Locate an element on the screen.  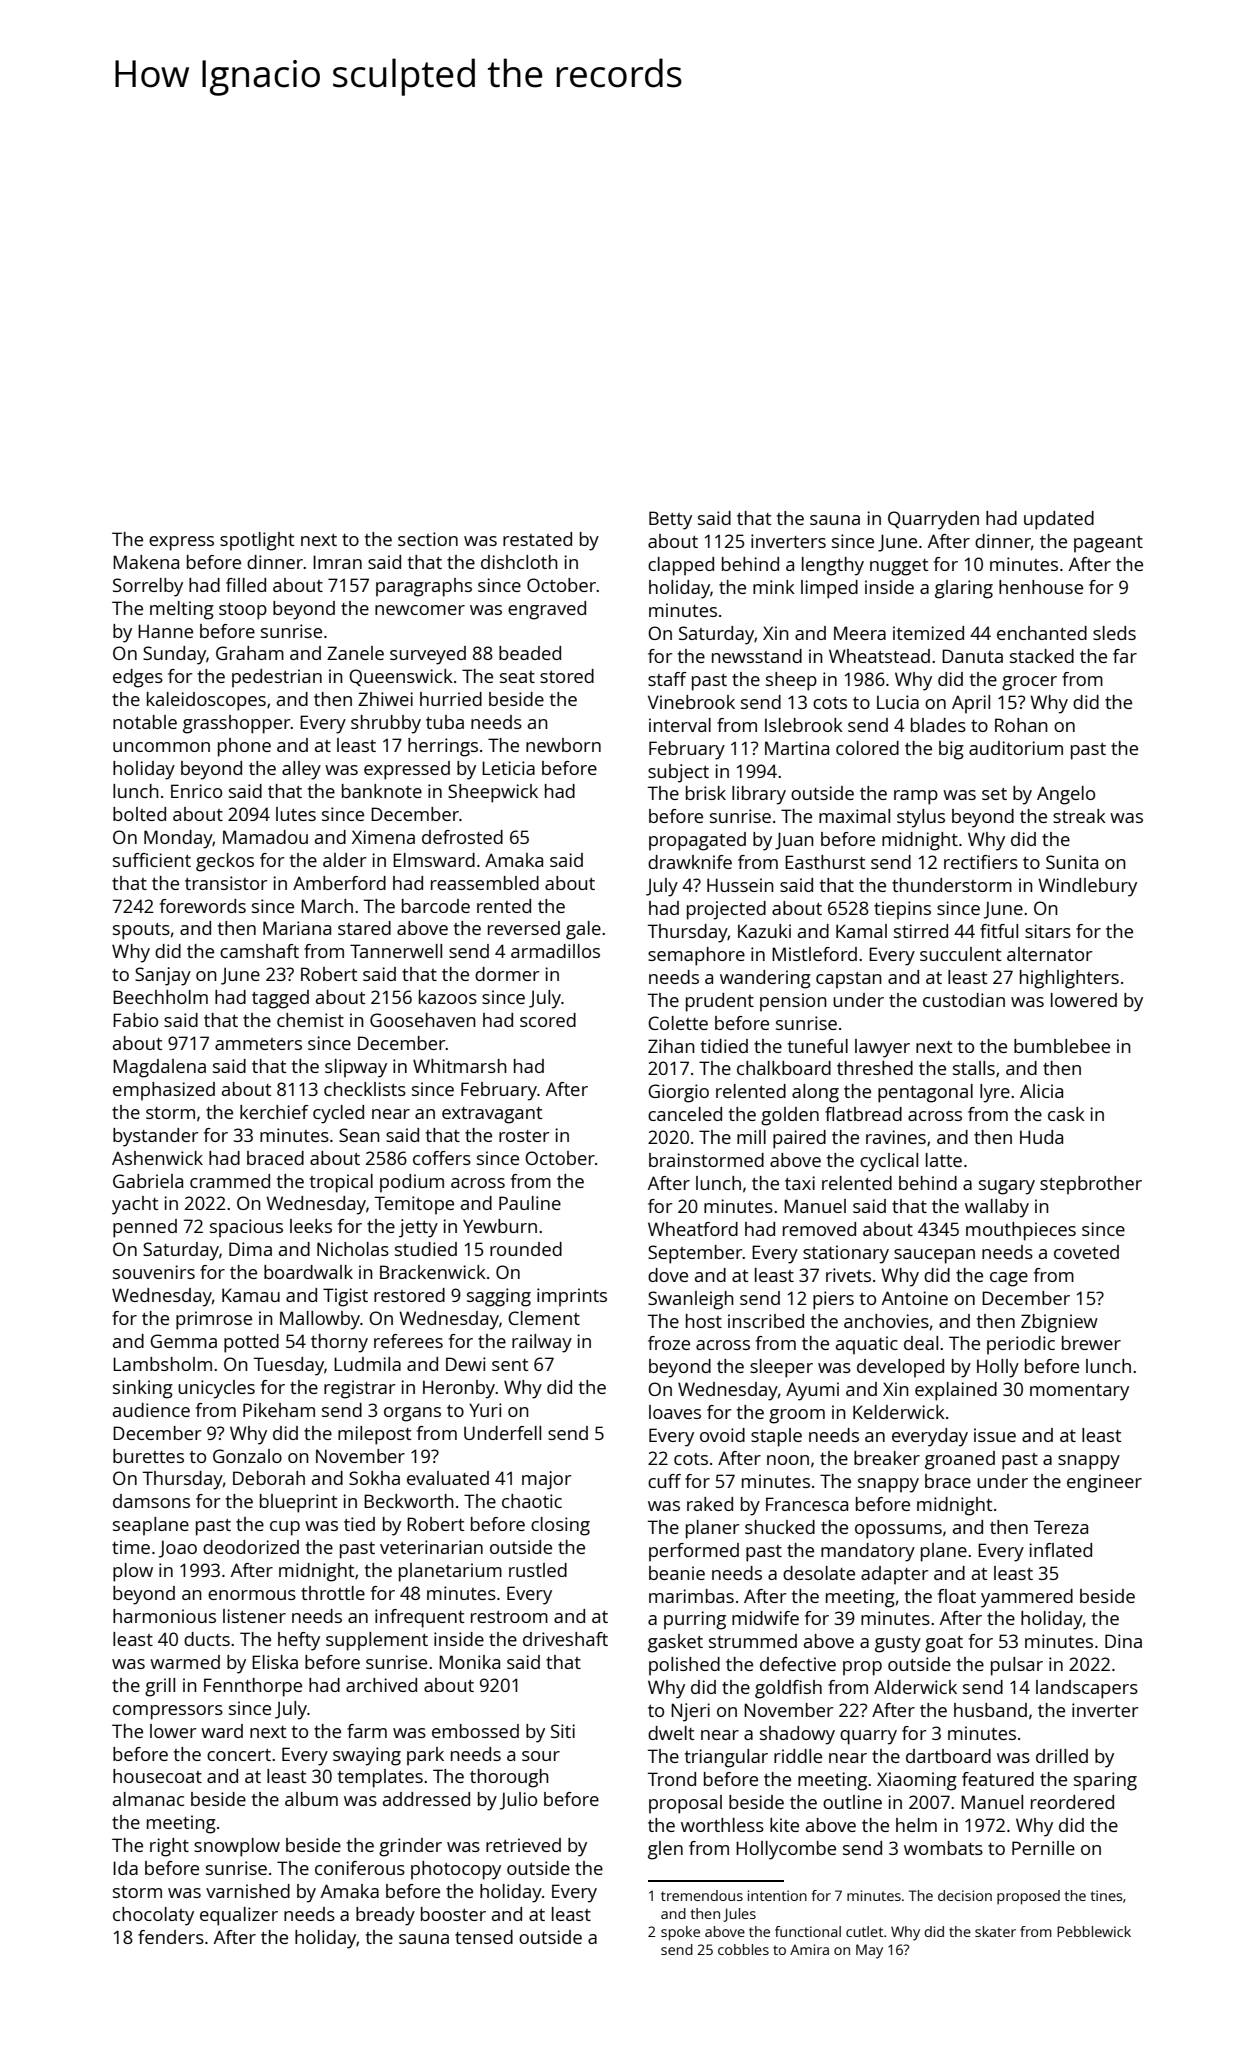
Siti is located at coordinates (563, 1731).
